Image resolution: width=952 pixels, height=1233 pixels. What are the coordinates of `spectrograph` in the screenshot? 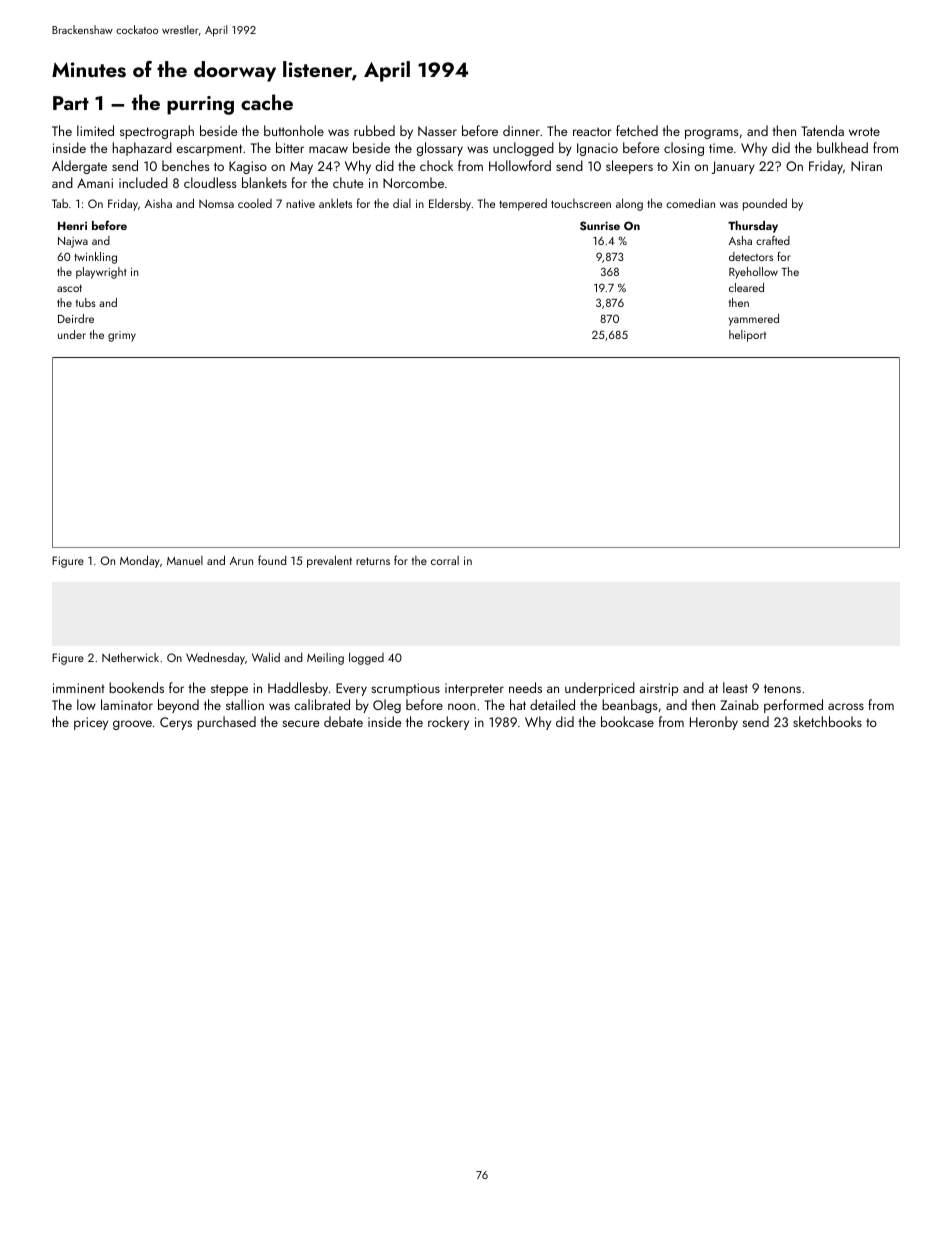 It's located at (157, 132).
